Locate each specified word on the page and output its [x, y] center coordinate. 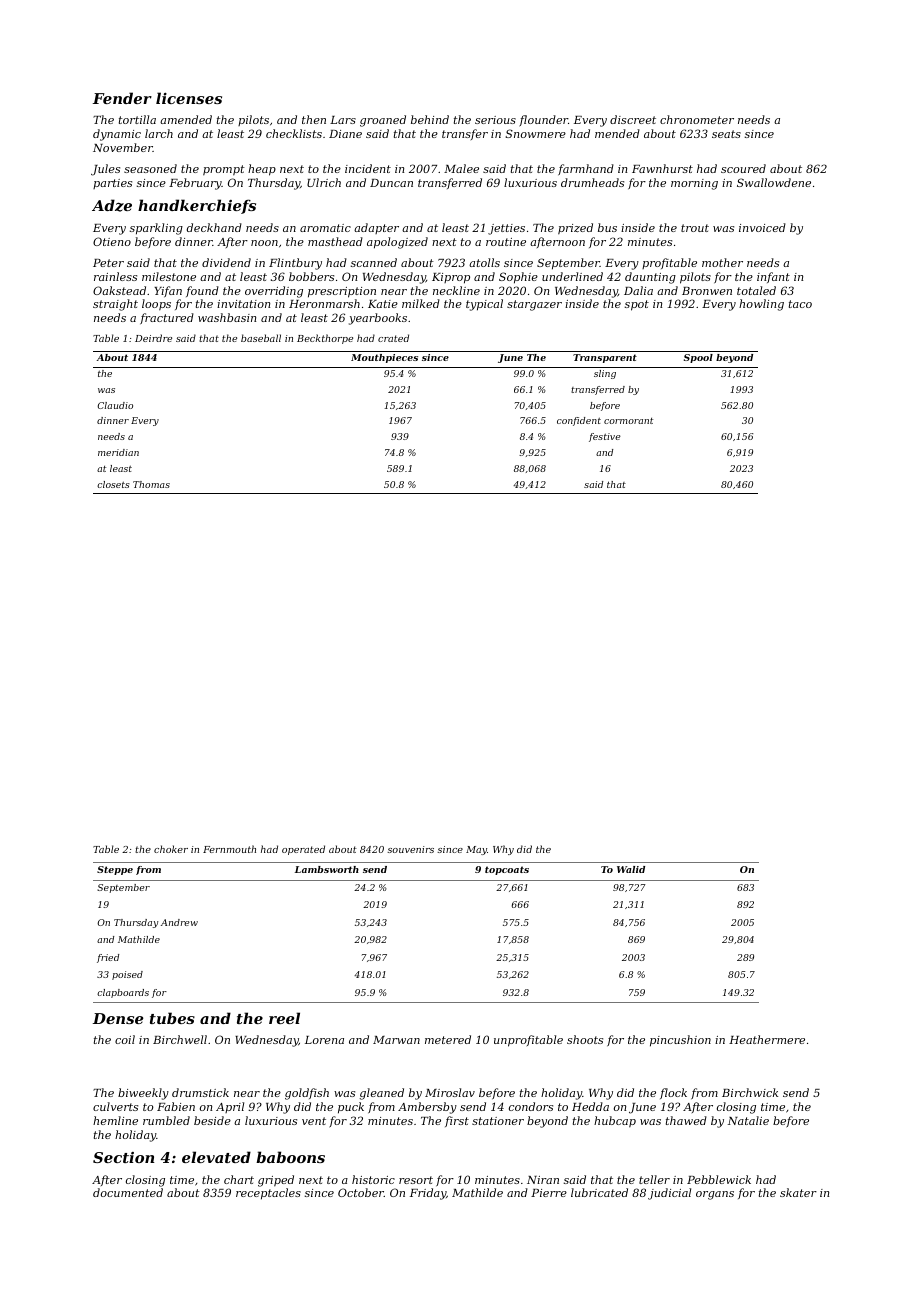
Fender [122, 98]
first [457, 1121]
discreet [633, 119]
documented [128, 1192]
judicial [669, 1194]
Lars [343, 120]
